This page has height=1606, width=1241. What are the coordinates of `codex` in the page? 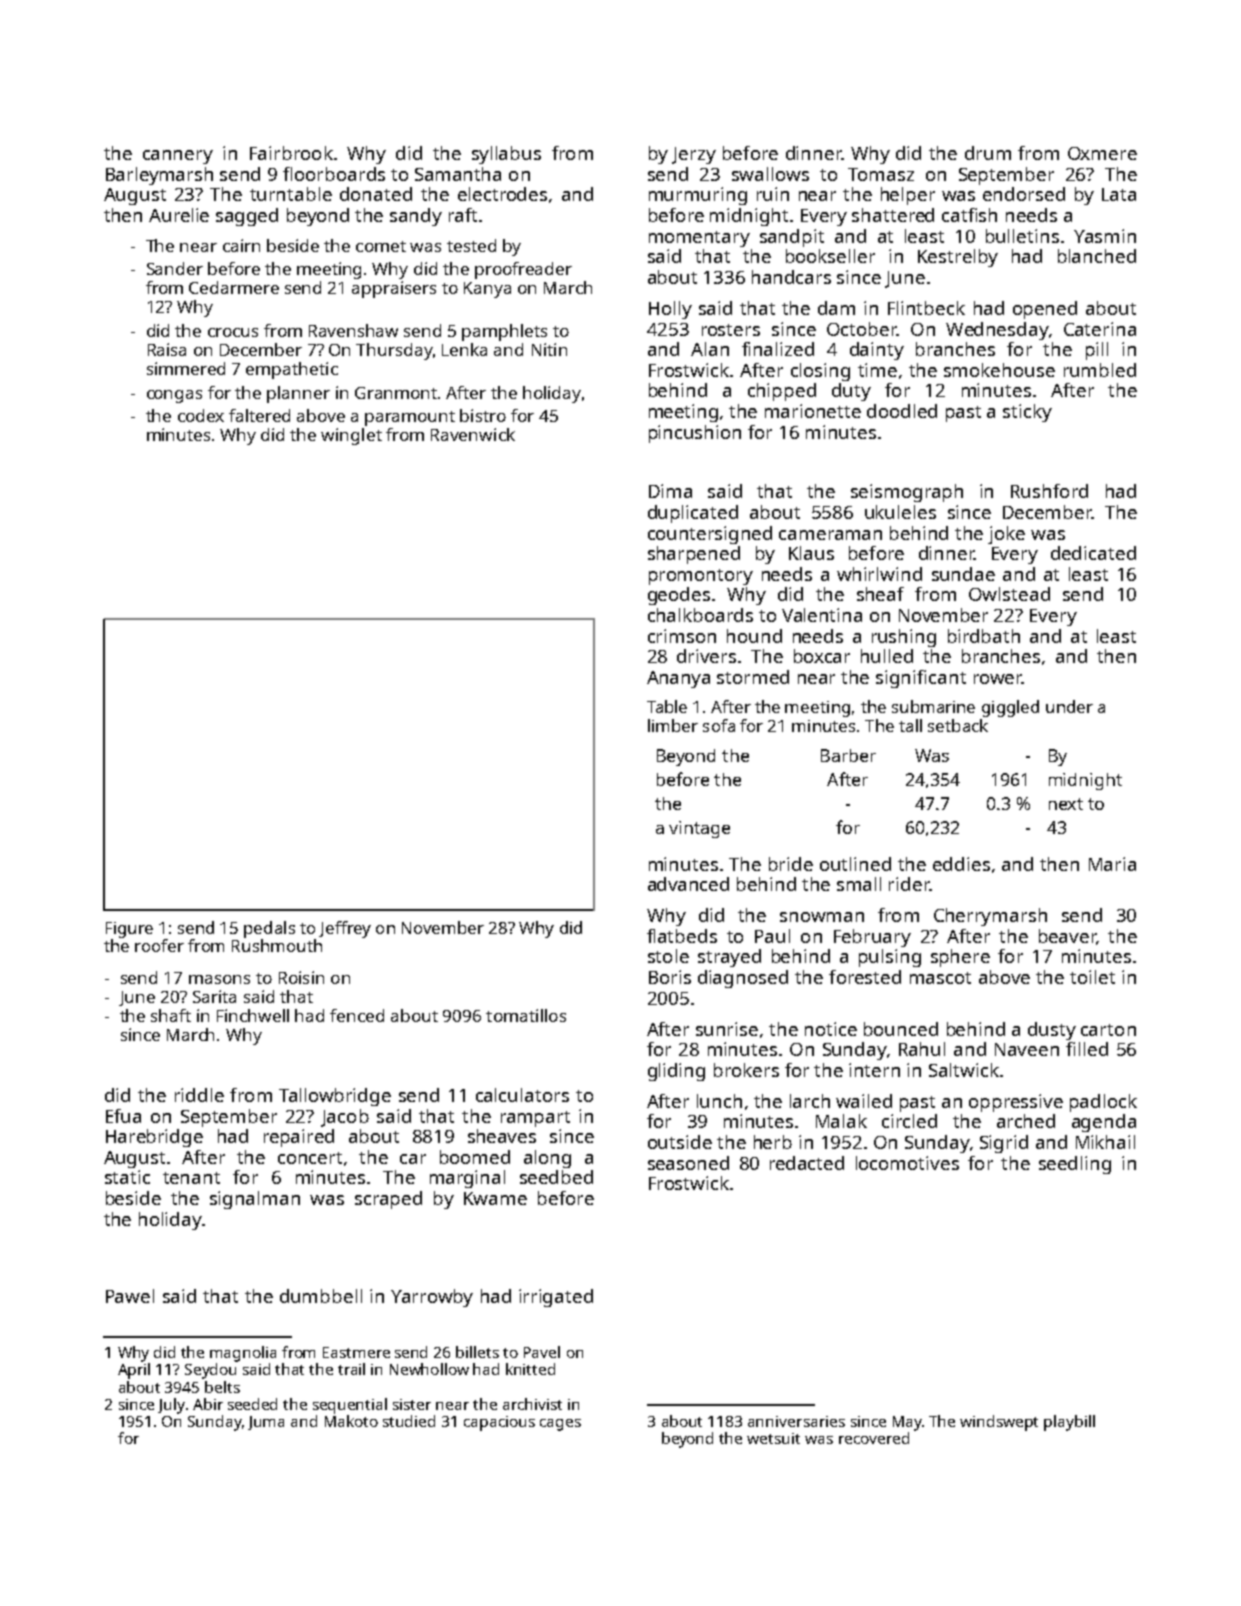 It's located at (201, 415).
